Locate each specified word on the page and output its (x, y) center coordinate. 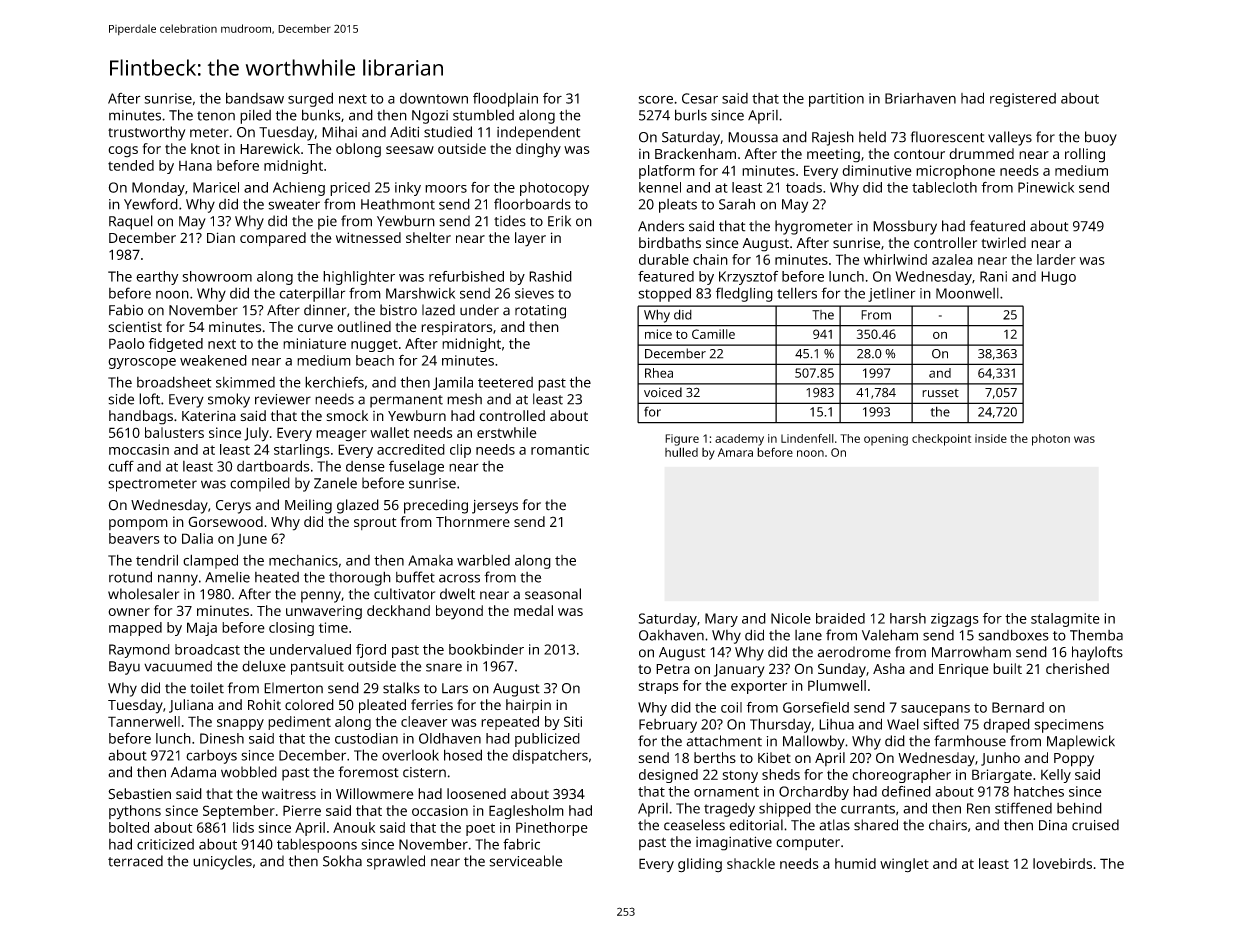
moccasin (139, 449)
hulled (681, 452)
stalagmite (1065, 620)
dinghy (538, 150)
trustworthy (146, 133)
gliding (700, 865)
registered (1023, 100)
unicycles (222, 862)
